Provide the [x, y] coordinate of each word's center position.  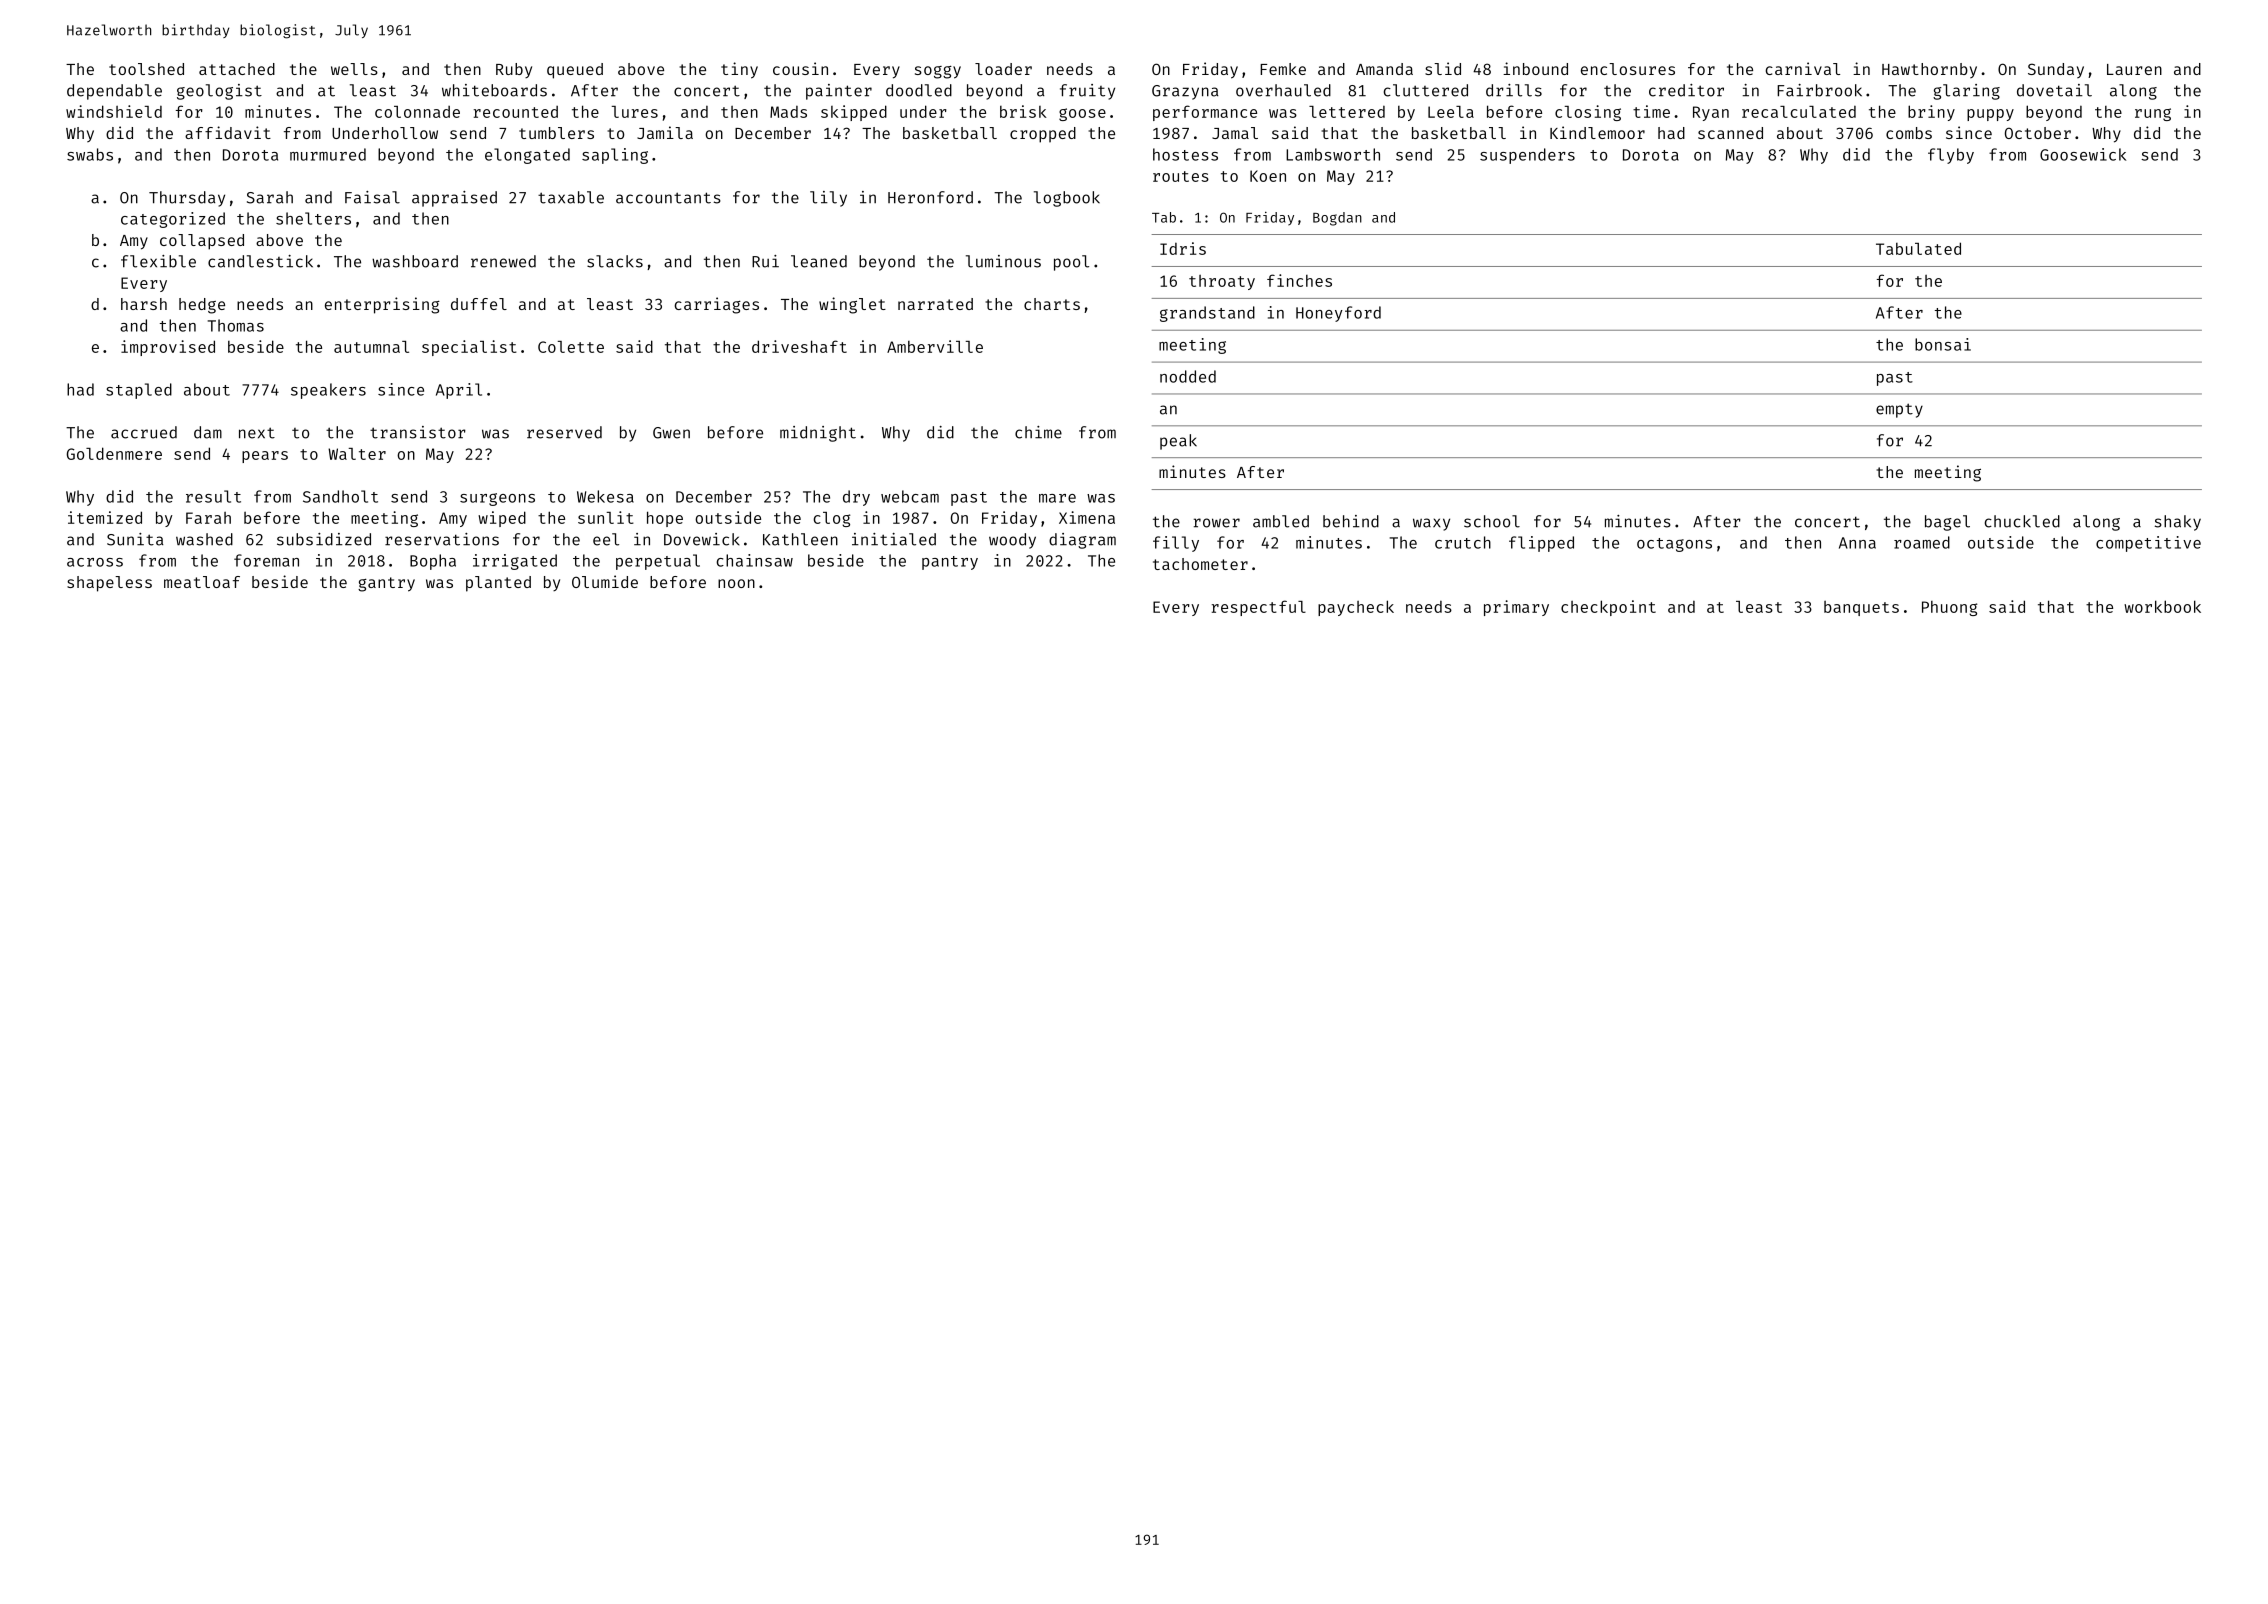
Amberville [935, 346]
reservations [442, 539]
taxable [571, 197]
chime [1038, 432]
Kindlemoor [1597, 132]
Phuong [1949, 608]
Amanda [1384, 69]
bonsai [1943, 344]
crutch [1463, 542]
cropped [1043, 135]
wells [354, 69]
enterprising [382, 305]
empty [1899, 410]
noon [736, 583]
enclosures [1628, 69]
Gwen [671, 433]
